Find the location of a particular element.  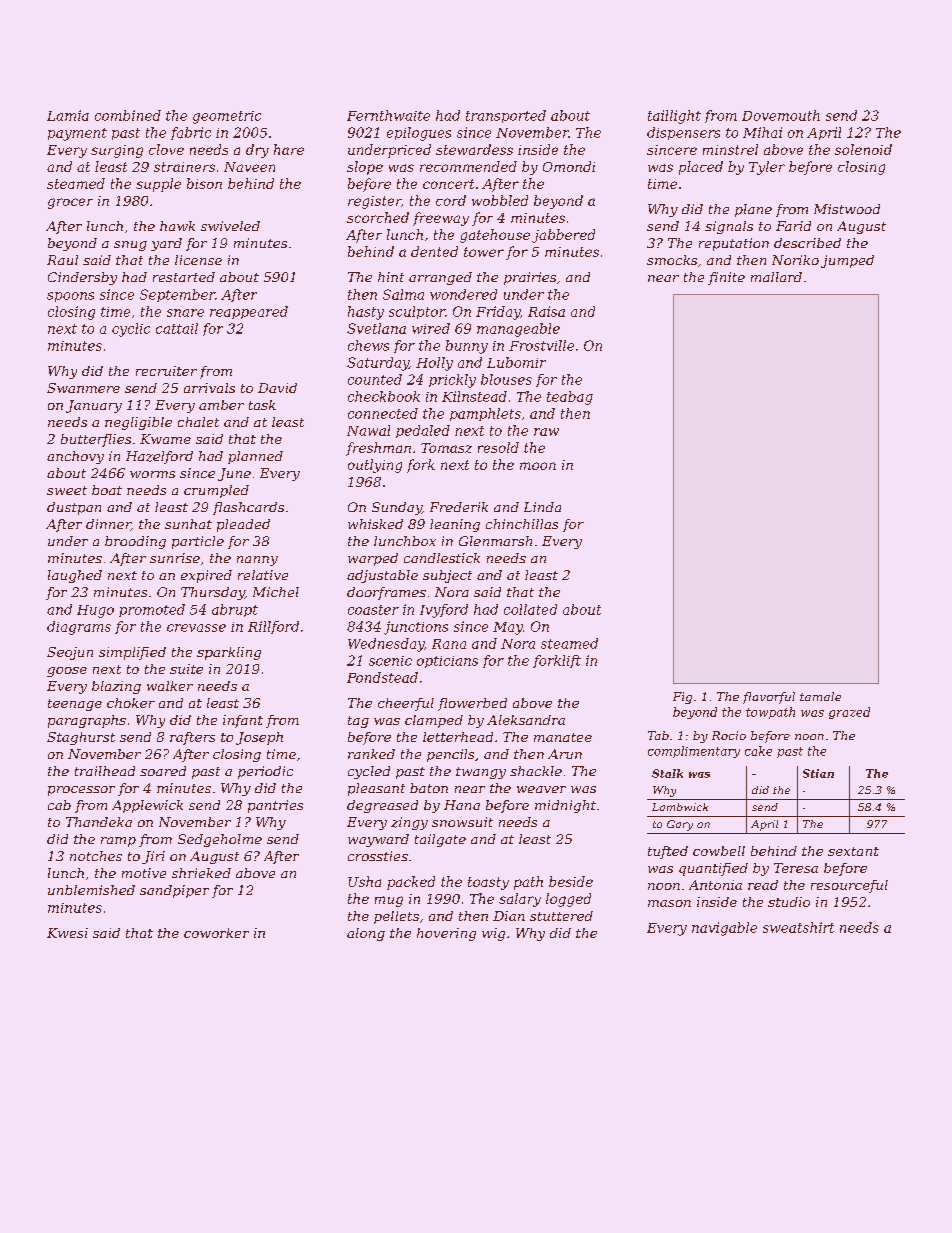

Aleksandra is located at coordinates (526, 720).
